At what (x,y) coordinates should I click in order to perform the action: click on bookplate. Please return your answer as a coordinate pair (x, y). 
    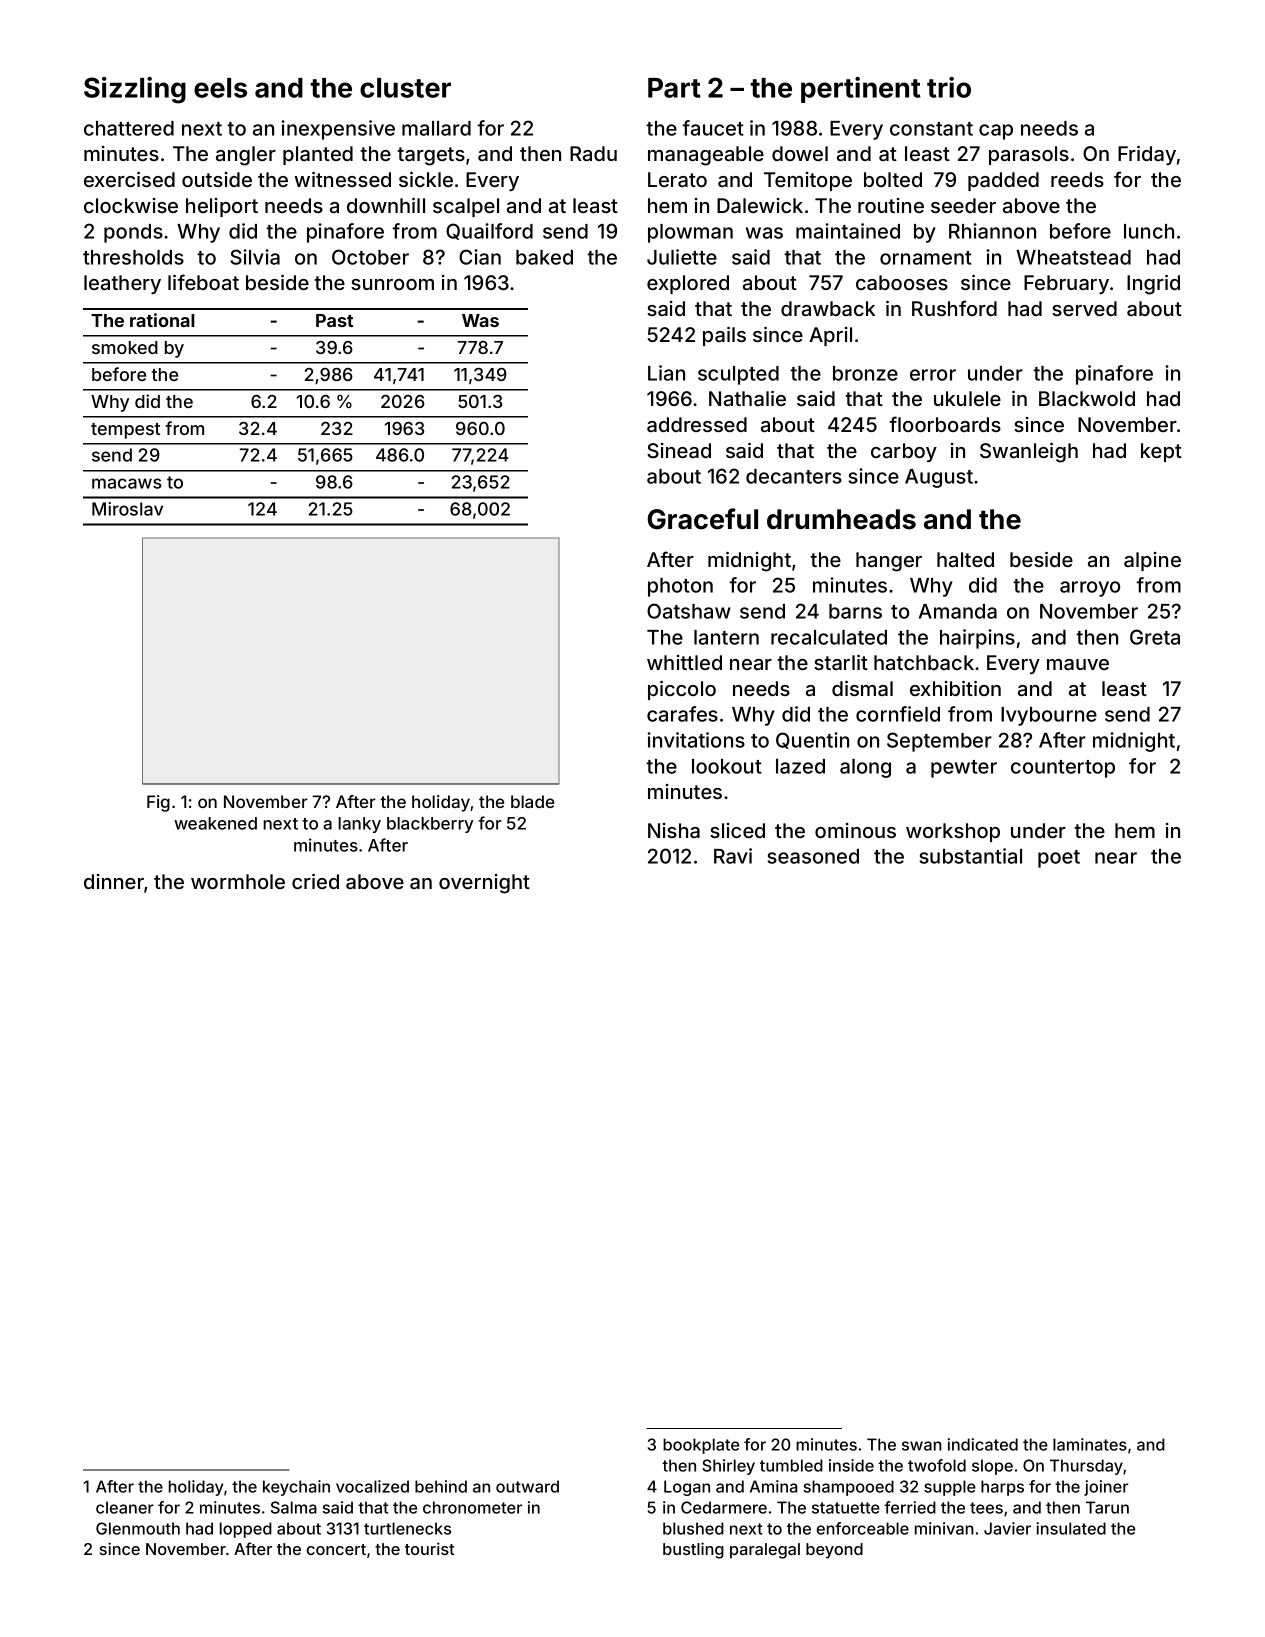
    Looking at the image, I should click on (701, 1446).
